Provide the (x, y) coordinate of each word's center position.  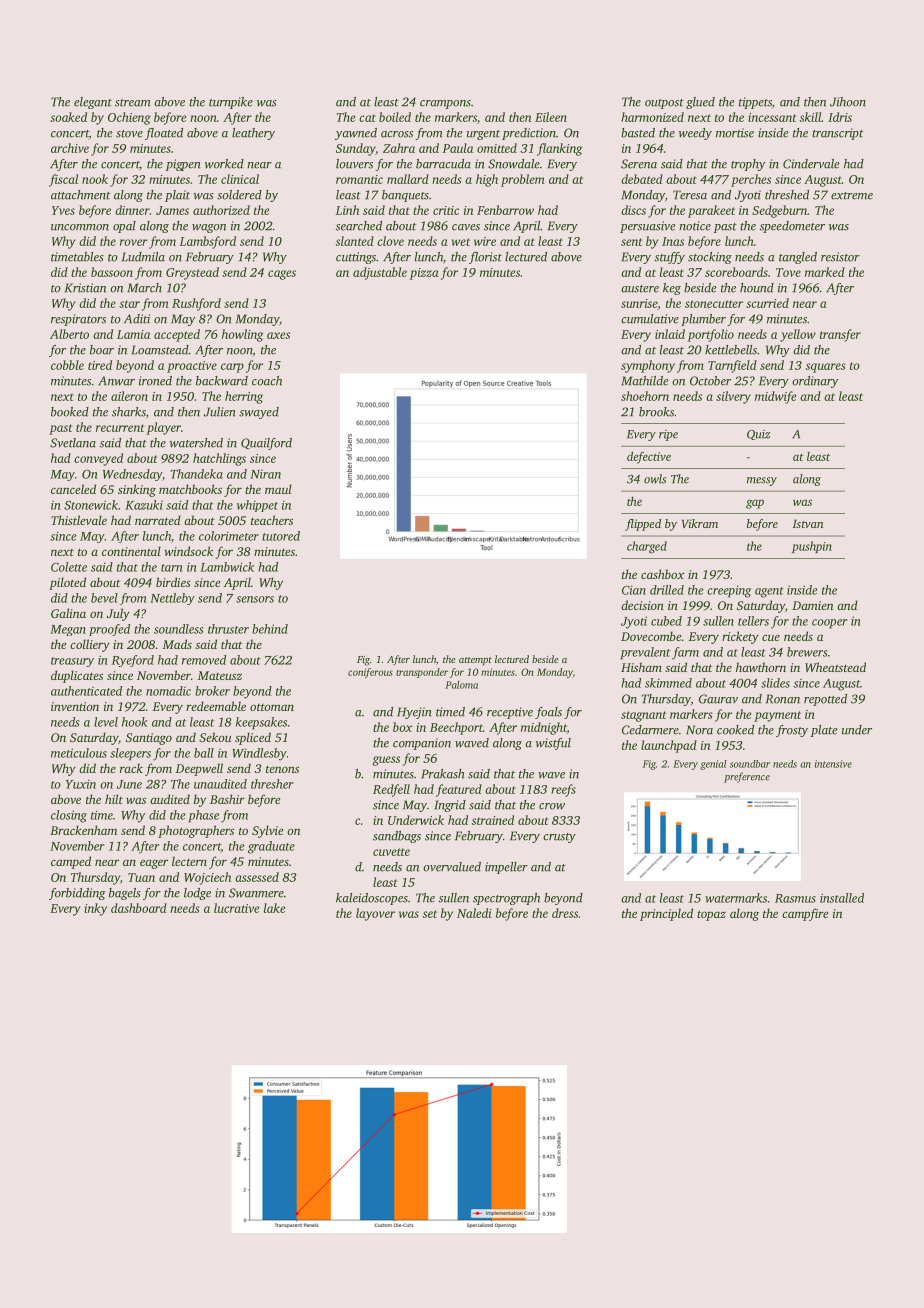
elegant (93, 103)
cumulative (650, 319)
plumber (703, 320)
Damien (812, 605)
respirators (78, 320)
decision (642, 605)
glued (700, 103)
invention (75, 706)
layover (375, 914)
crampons (445, 104)
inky (95, 909)
